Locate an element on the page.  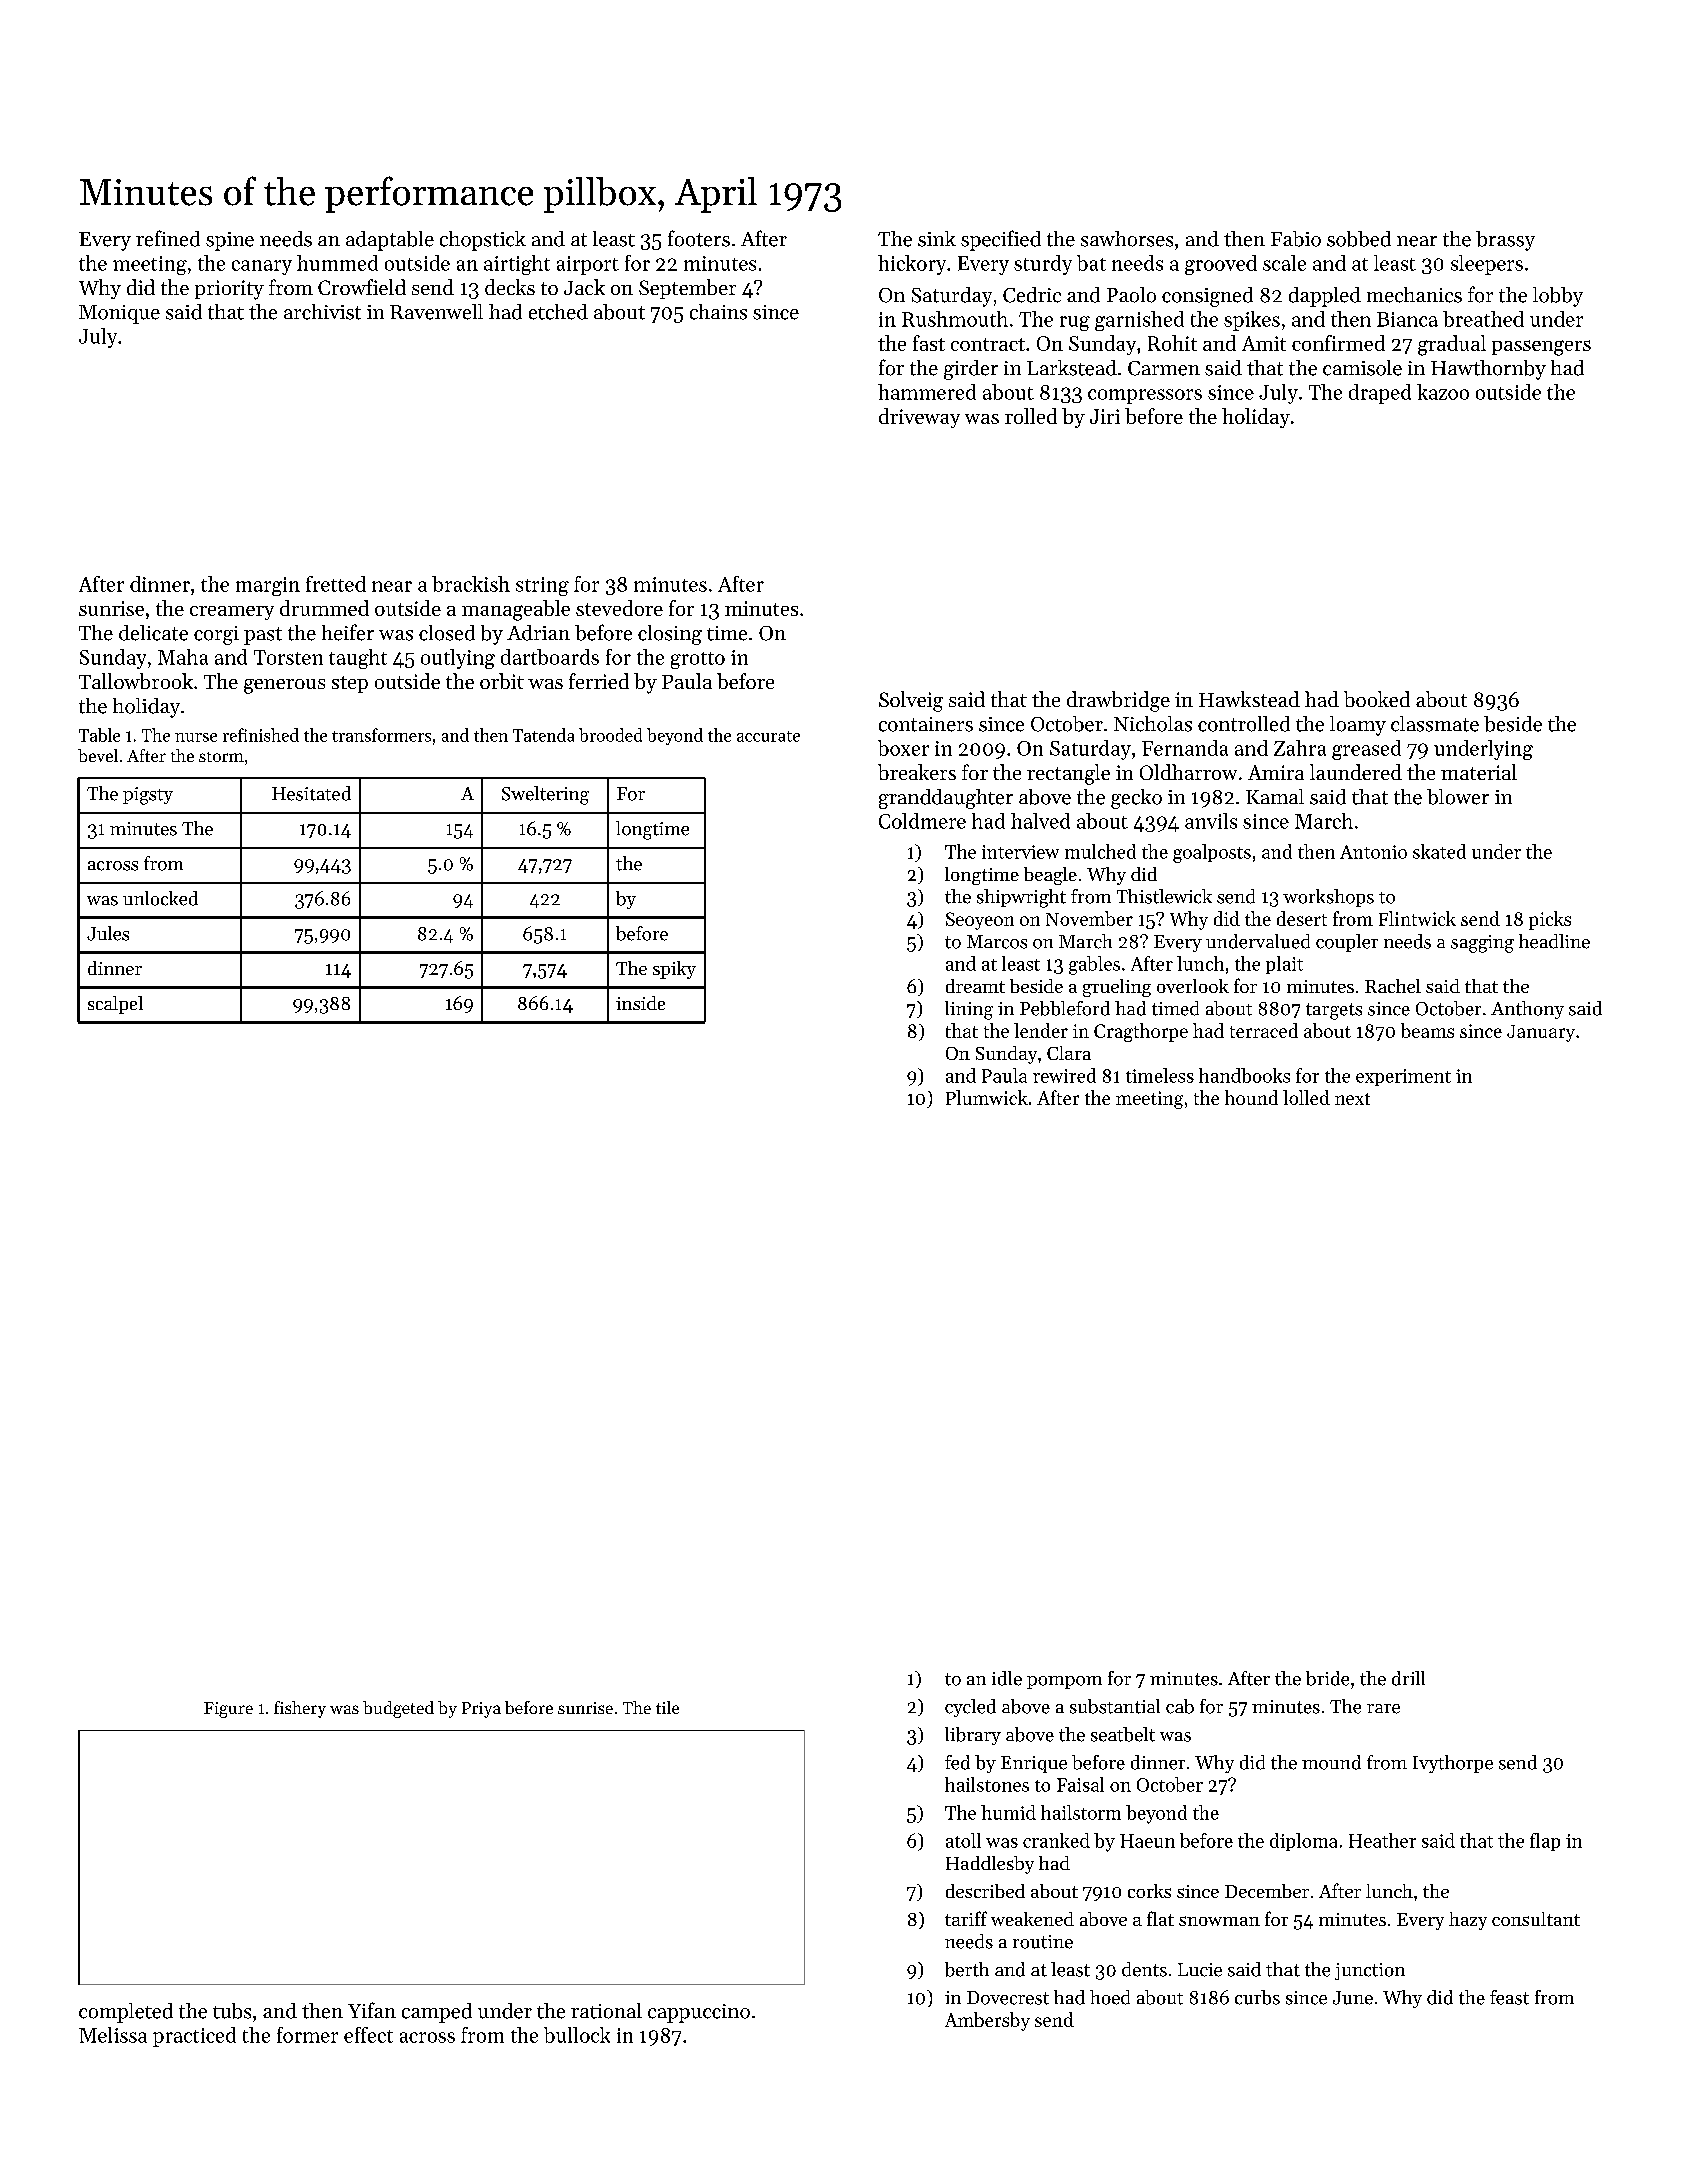
footers is located at coordinates (699, 238).
